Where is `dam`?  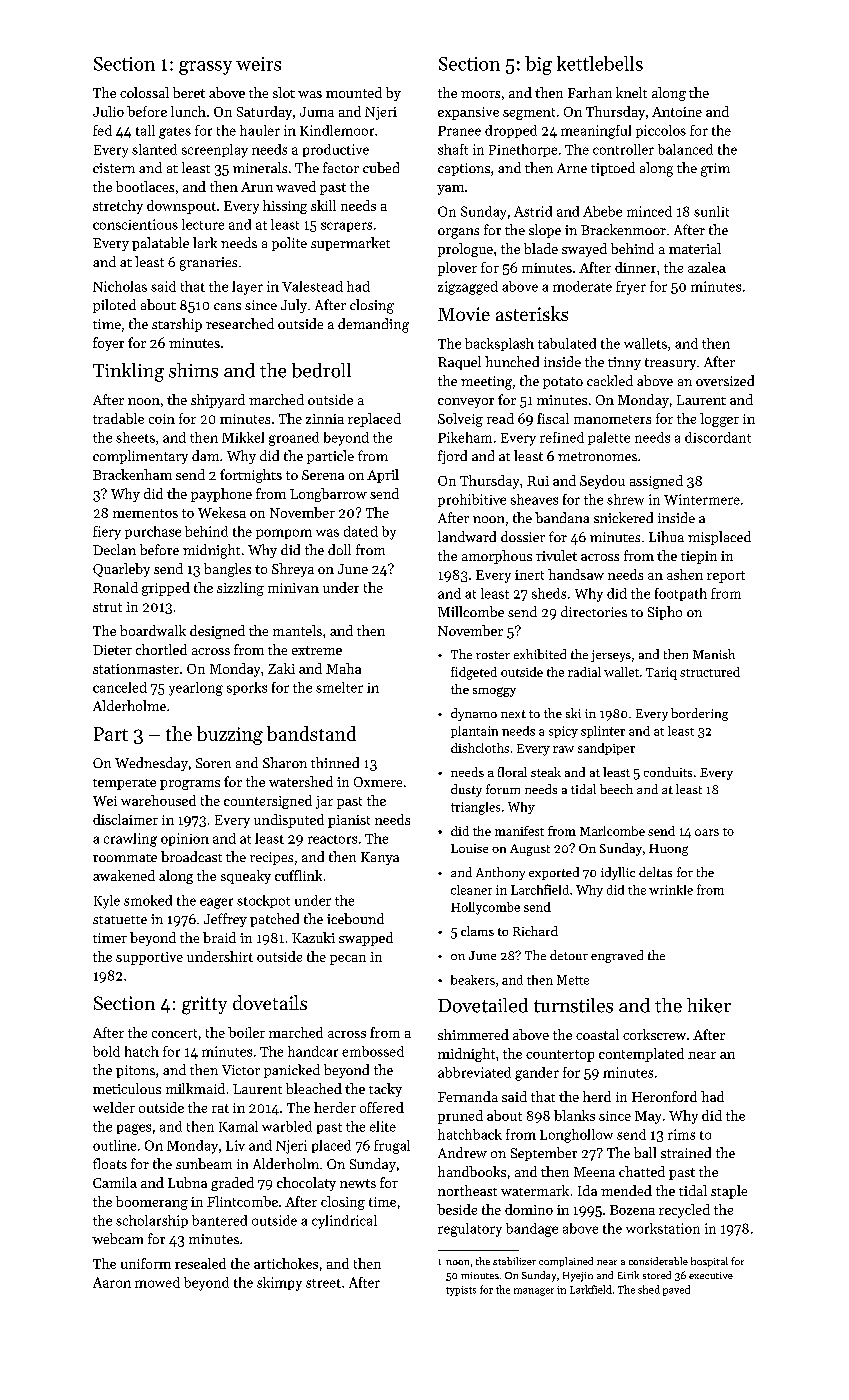 dam is located at coordinates (205, 455).
